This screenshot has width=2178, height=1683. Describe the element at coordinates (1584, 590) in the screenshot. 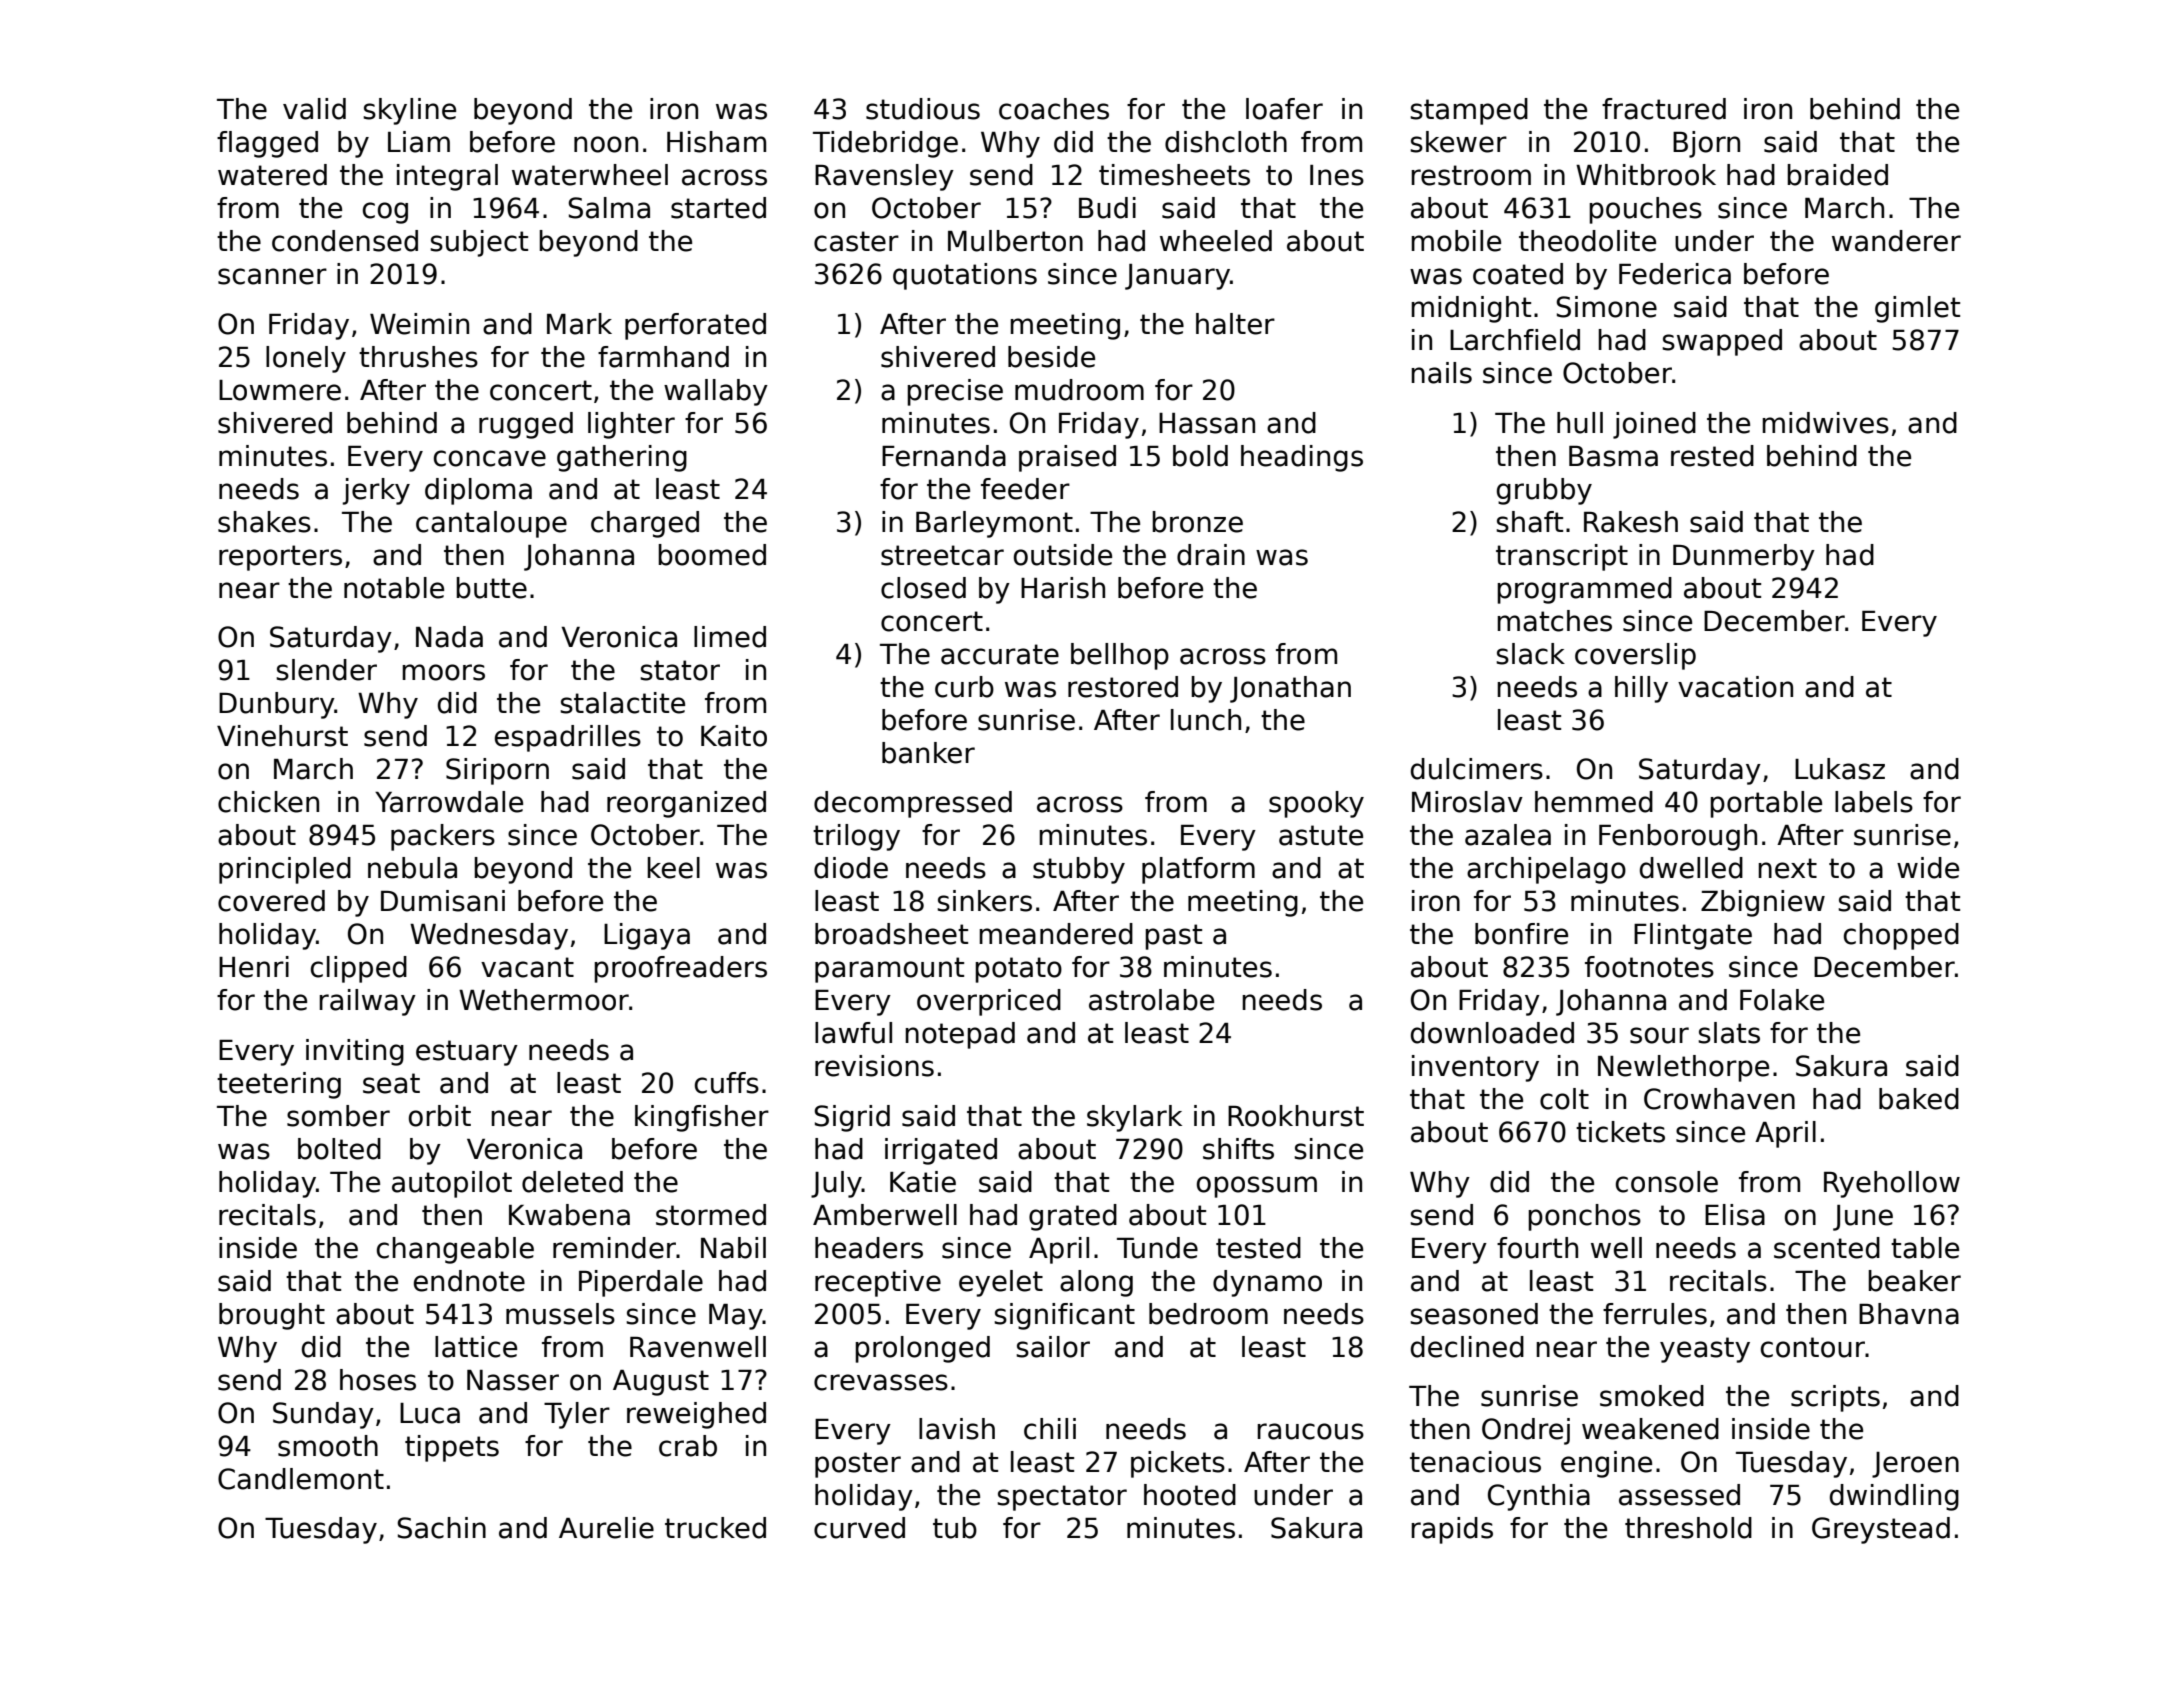

I see `programmed` at that location.
